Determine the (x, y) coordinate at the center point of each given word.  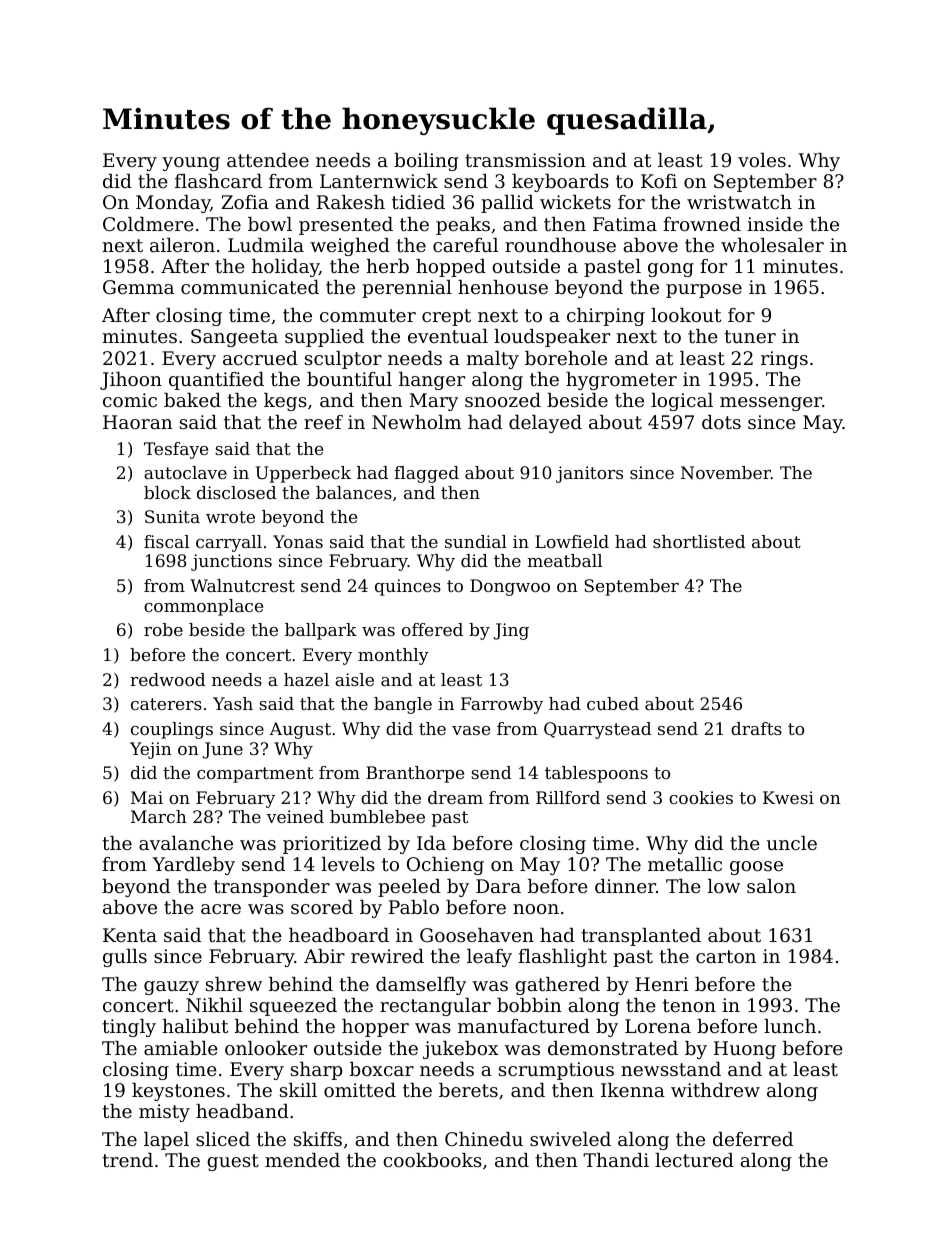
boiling (426, 162)
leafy (489, 958)
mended (302, 1160)
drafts (756, 728)
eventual (448, 336)
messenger (771, 404)
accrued (260, 358)
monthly (393, 656)
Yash (233, 703)
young (191, 164)
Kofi (659, 181)
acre (221, 909)
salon (771, 886)
